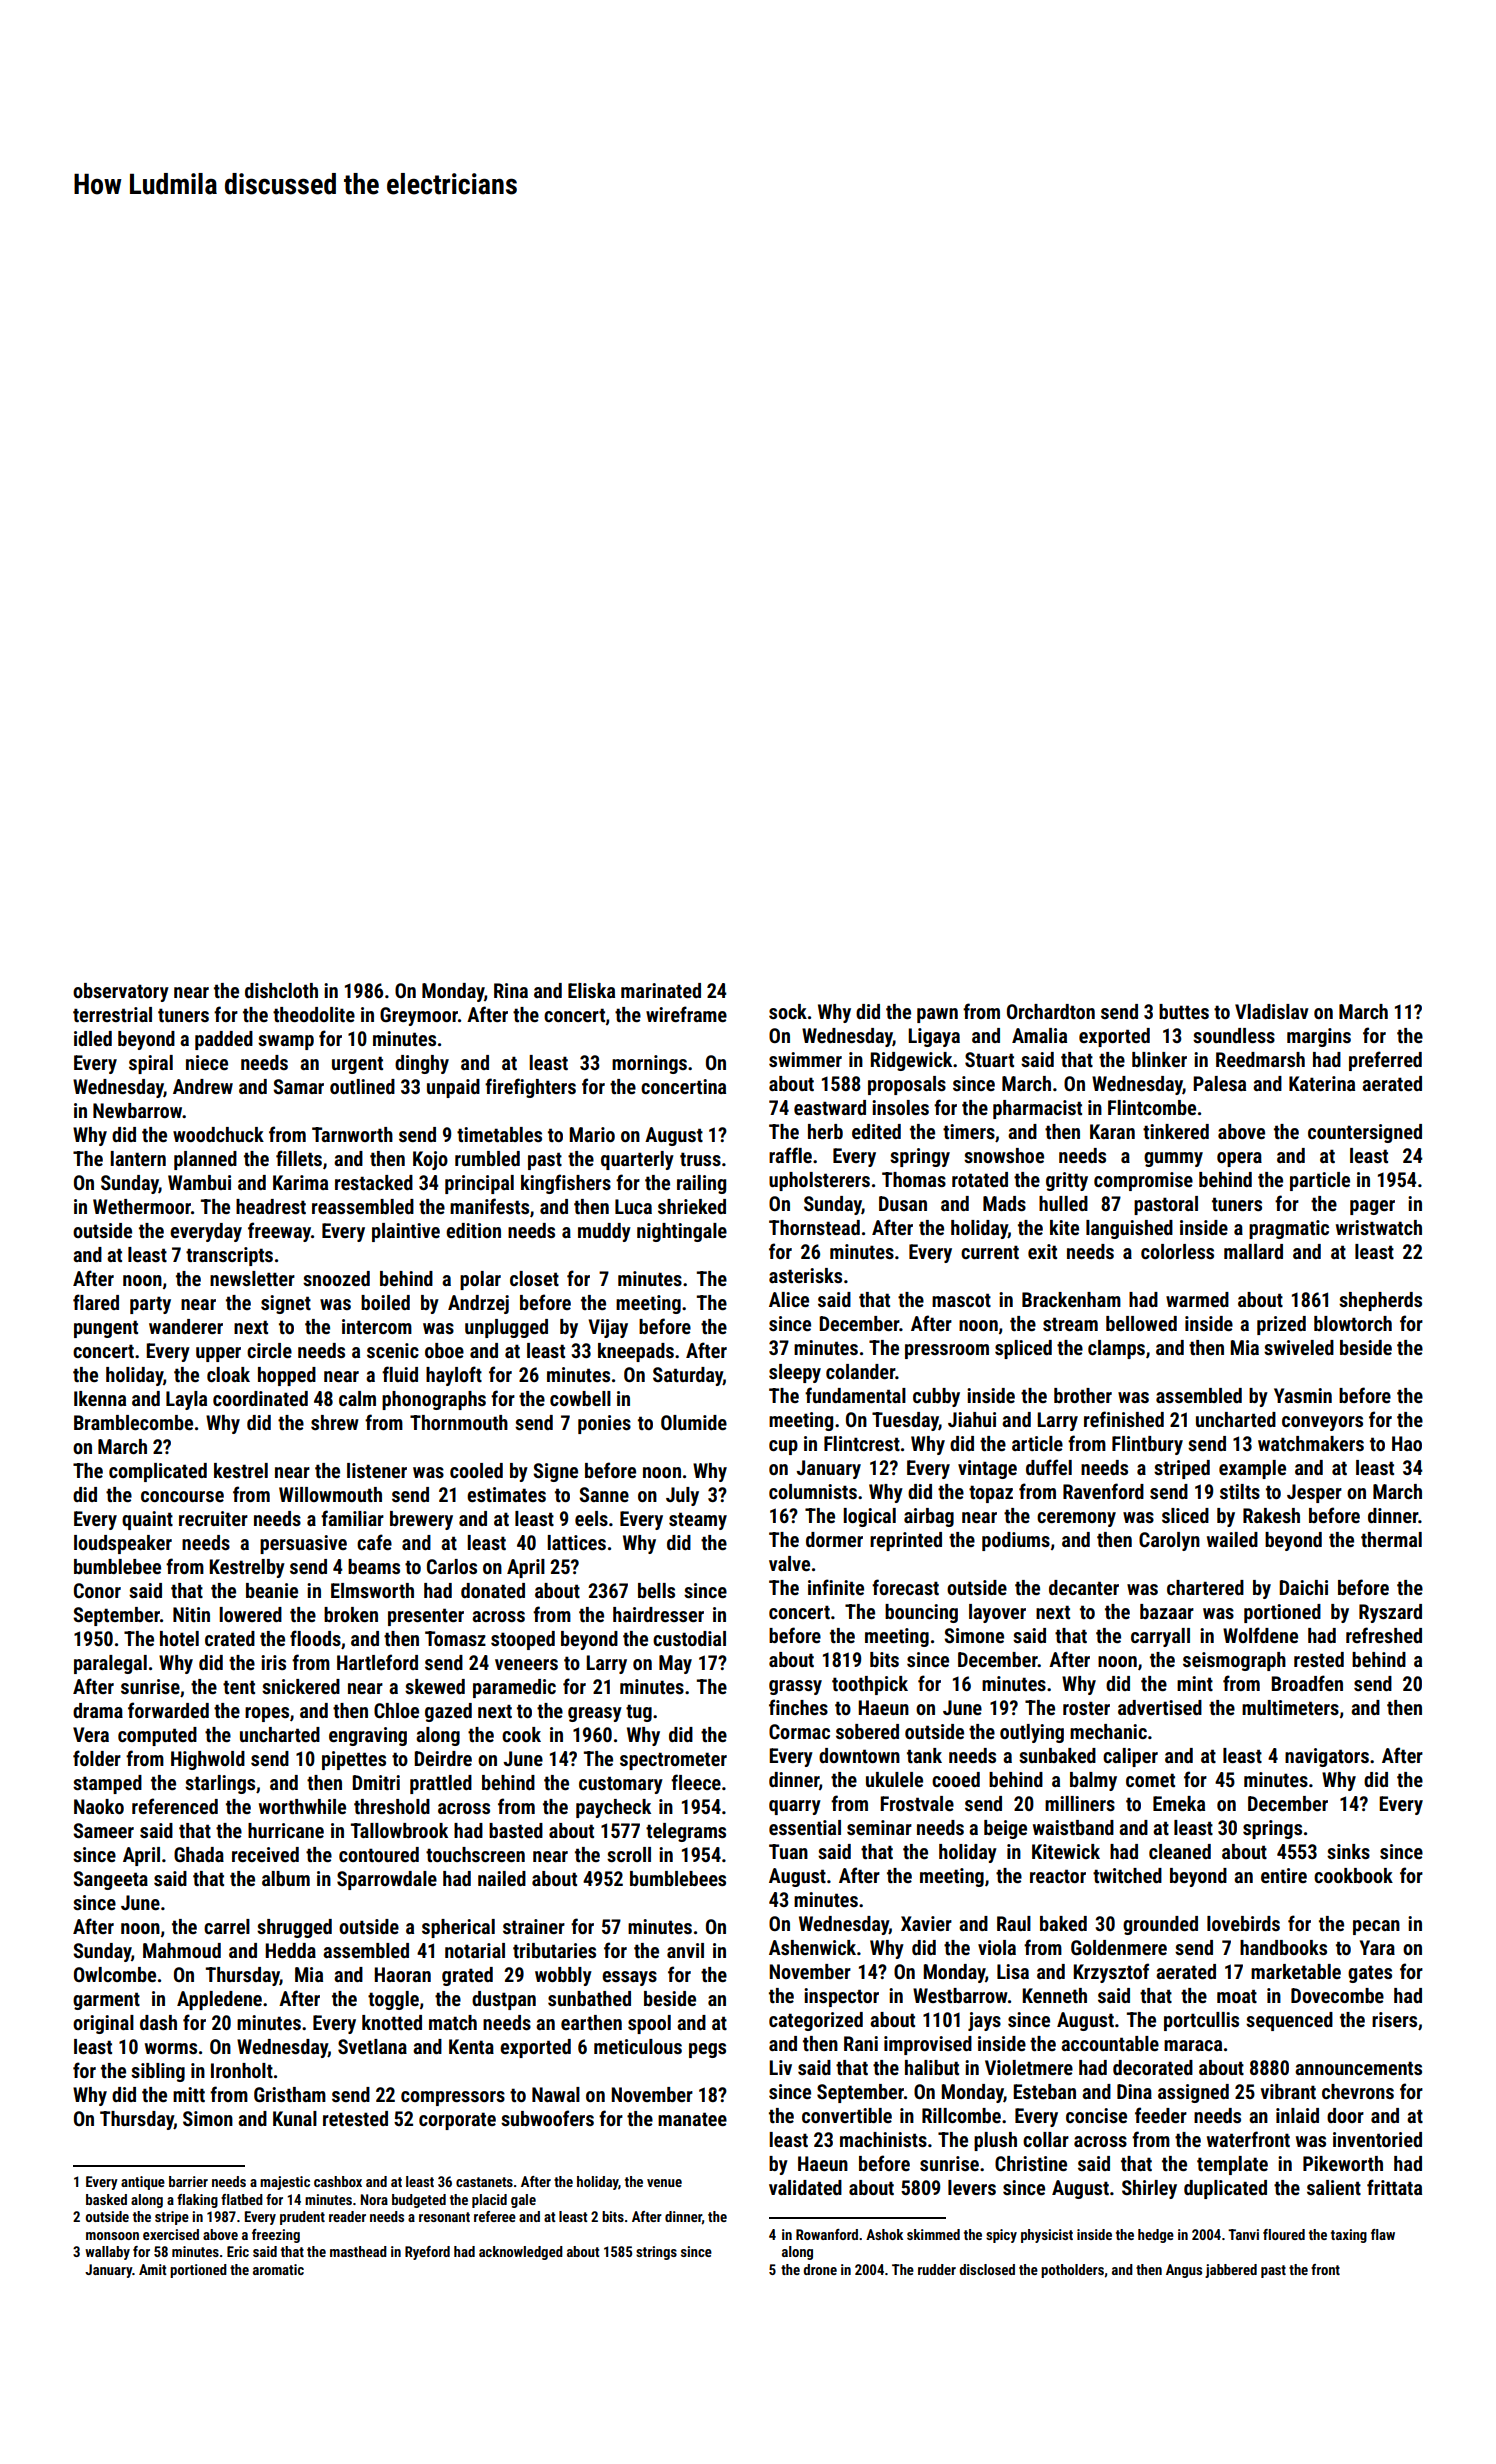 The image size is (1496, 2464). Describe the element at coordinates (1327, 1757) in the screenshot. I see `navigators` at that location.
